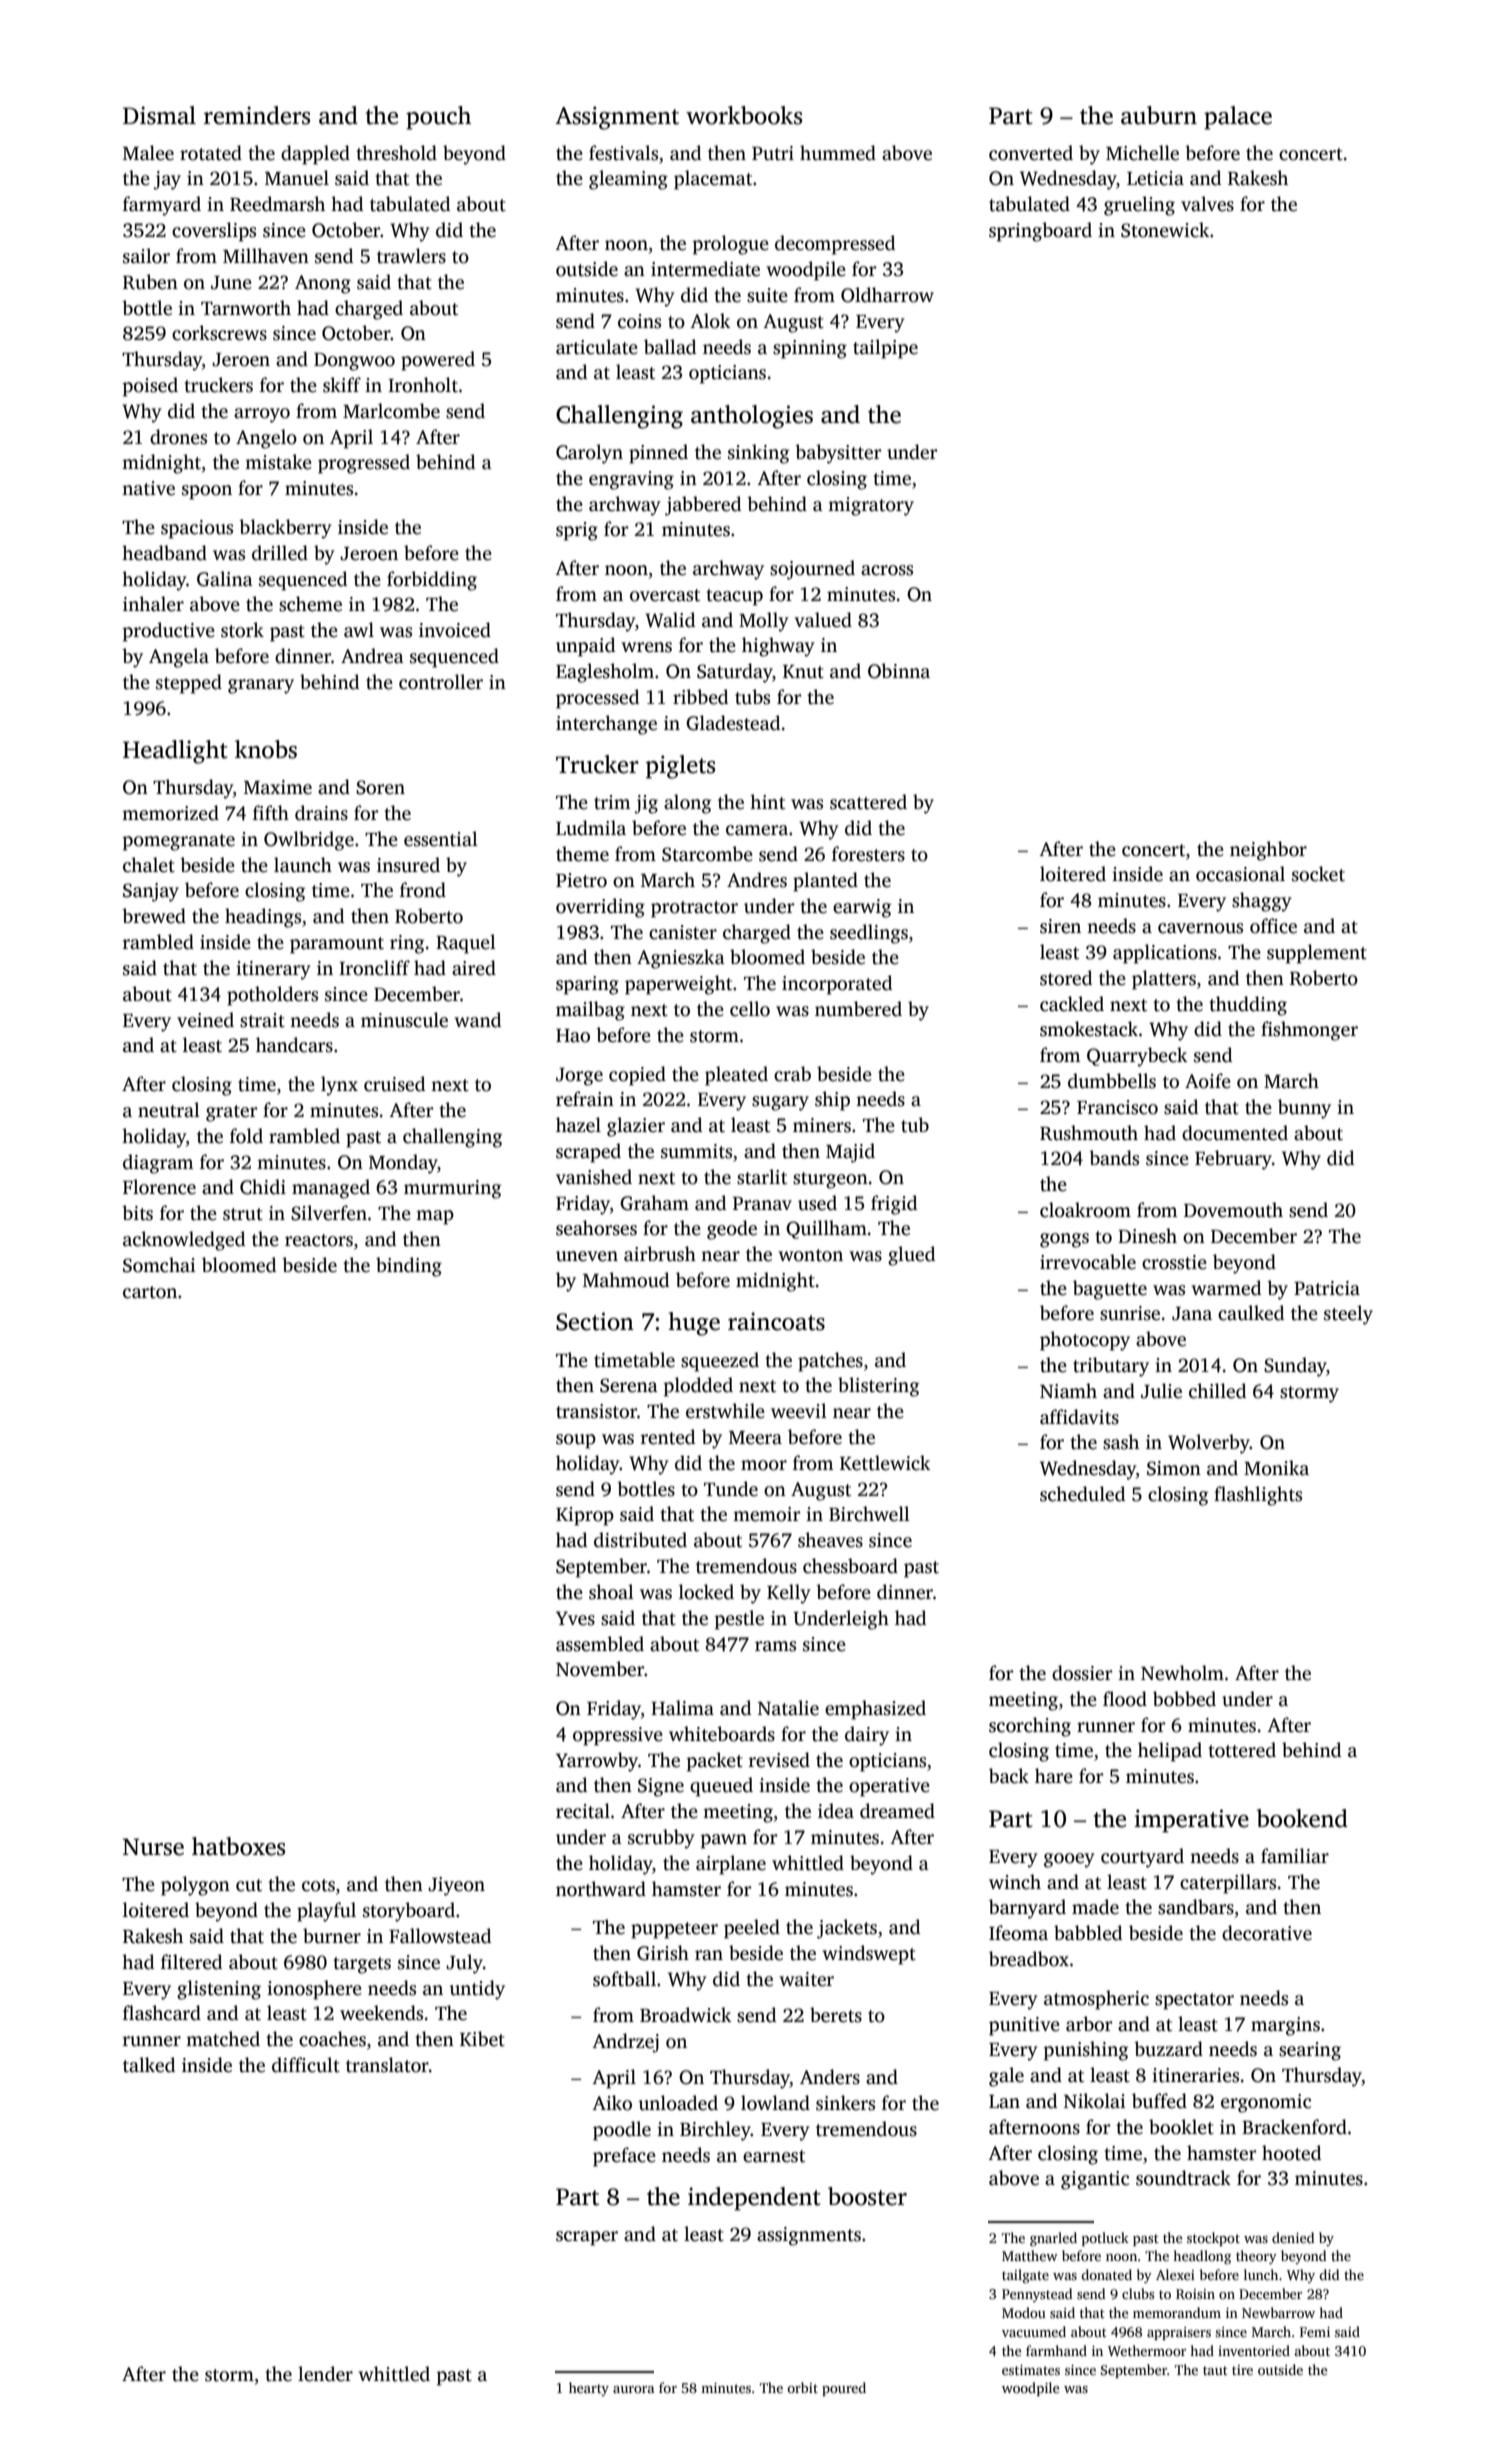 This screenshot has height=2464, width=1496. Describe the element at coordinates (1217, 1391) in the screenshot. I see `chilled` at that location.
